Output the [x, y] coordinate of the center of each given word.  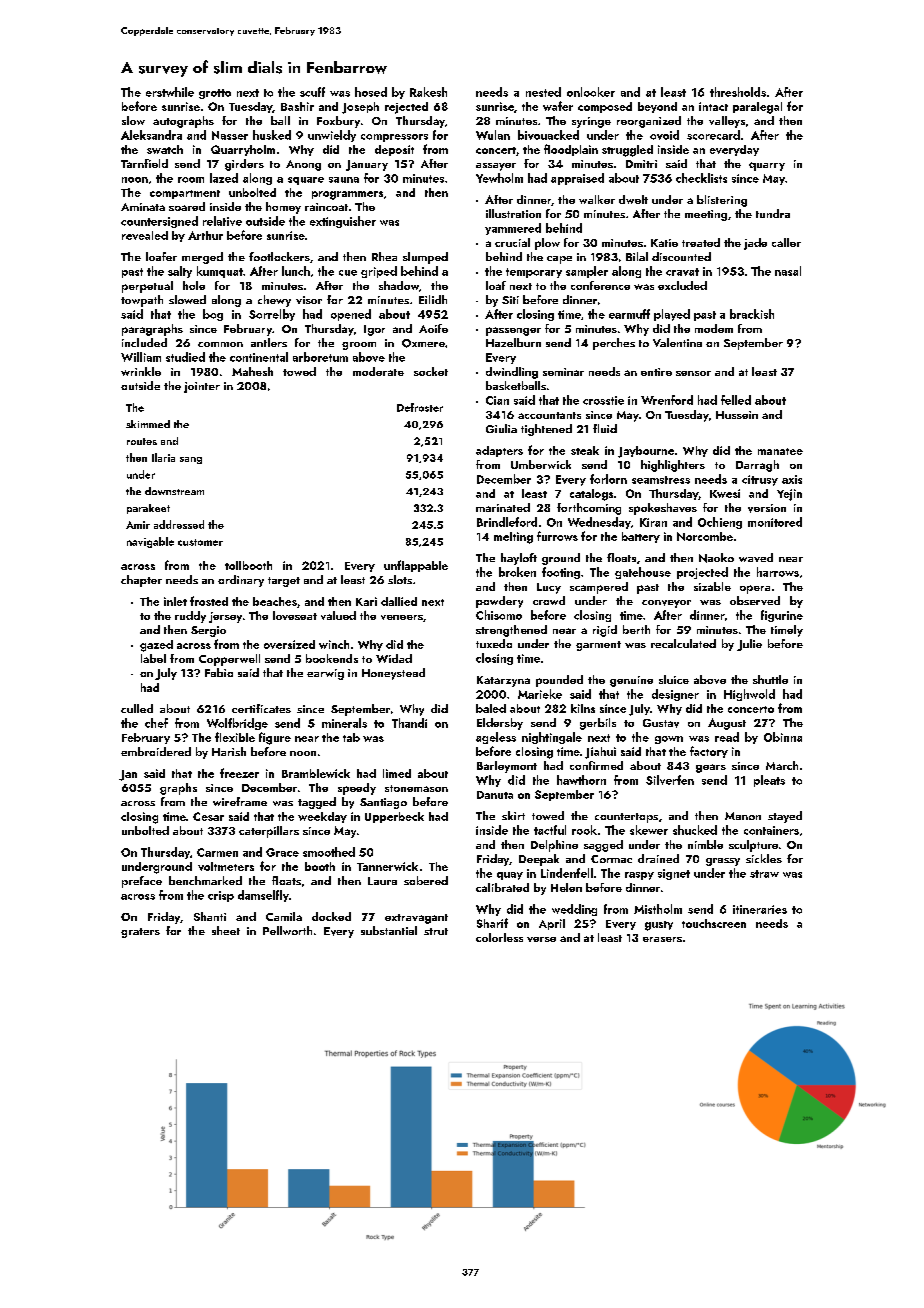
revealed [145, 235]
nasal [788, 271]
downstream [174, 491]
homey [283, 208]
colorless [499, 937]
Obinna [783, 737]
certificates [261, 708]
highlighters [673, 466]
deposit [394, 150]
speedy [357, 789]
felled [736, 400]
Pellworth [287, 930]
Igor [374, 330]
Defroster [420, 407]
